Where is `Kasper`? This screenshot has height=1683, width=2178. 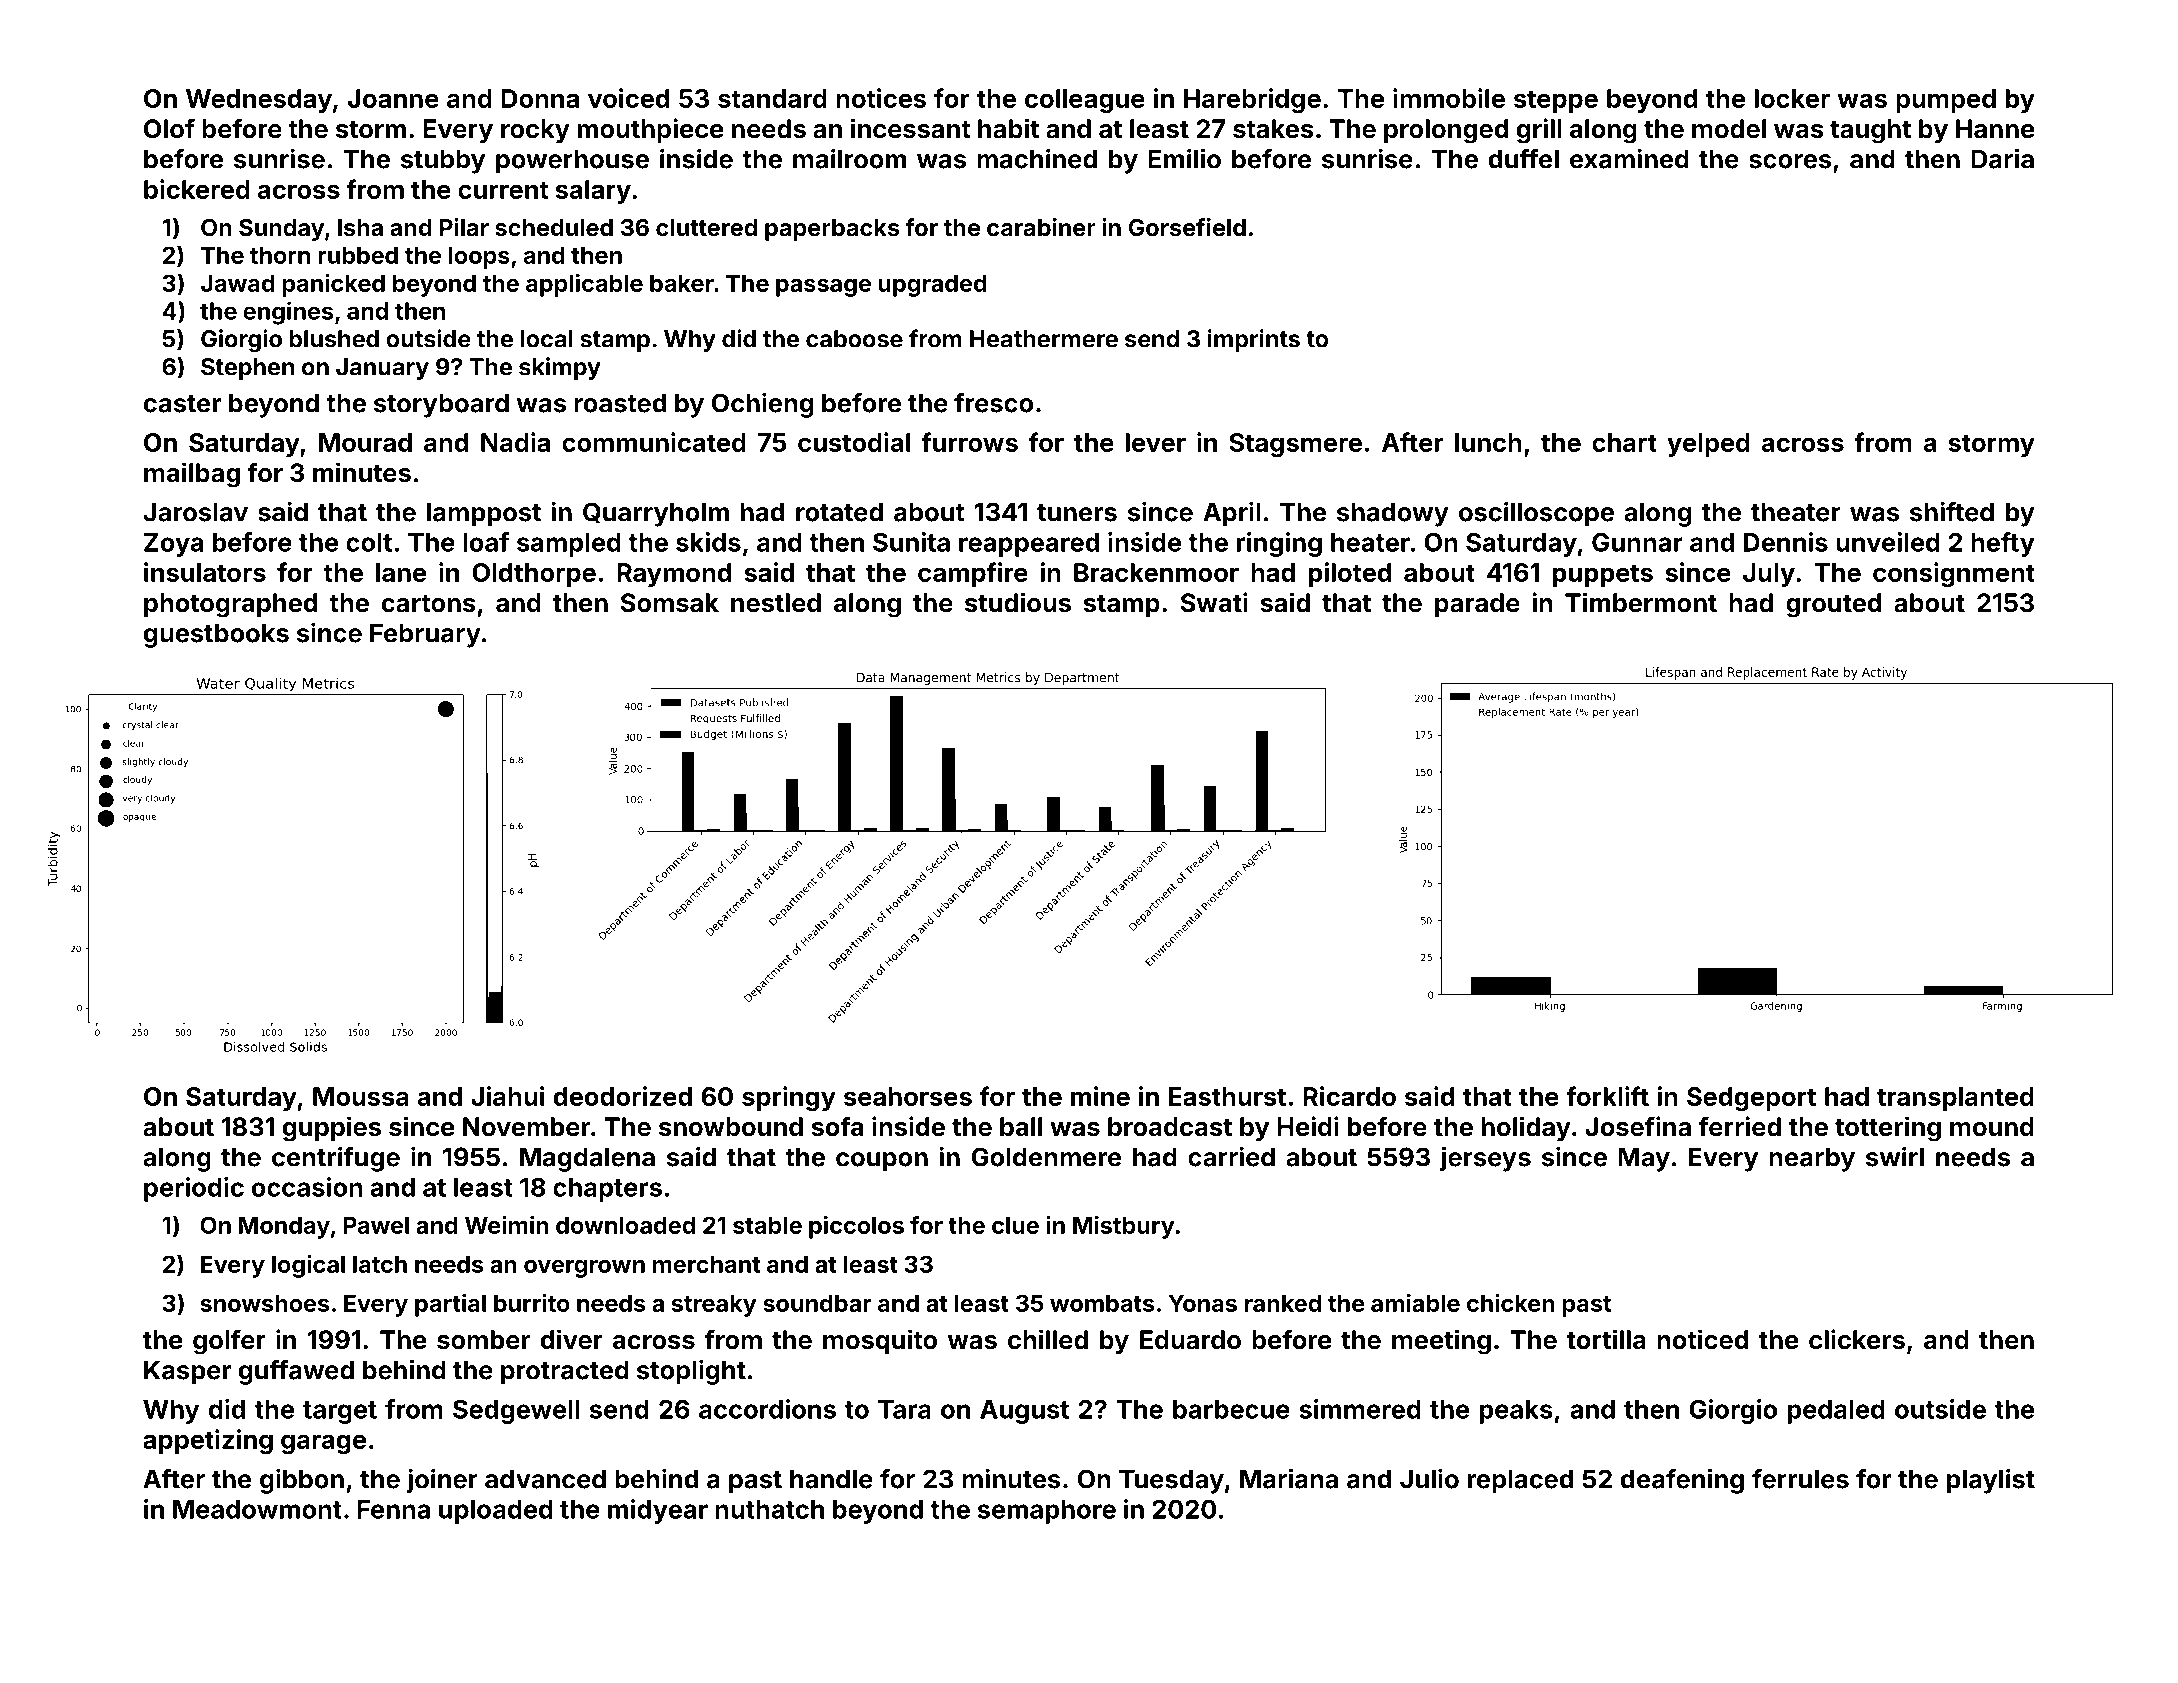 Kasper is located at coordinates (187, 1372).
